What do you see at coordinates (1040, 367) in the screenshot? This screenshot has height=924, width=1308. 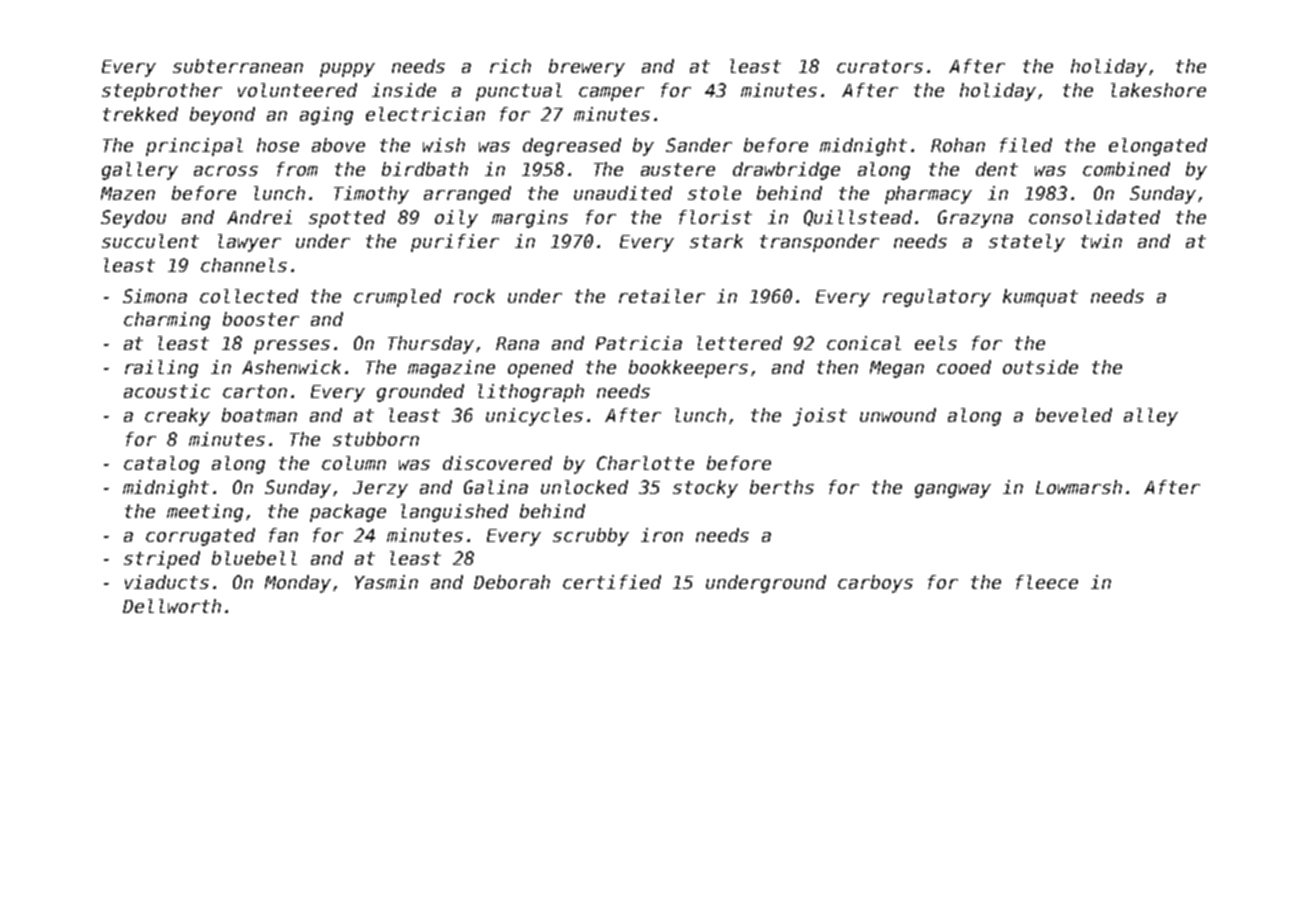 I see `outside` at bounding box center [1040, 367].
